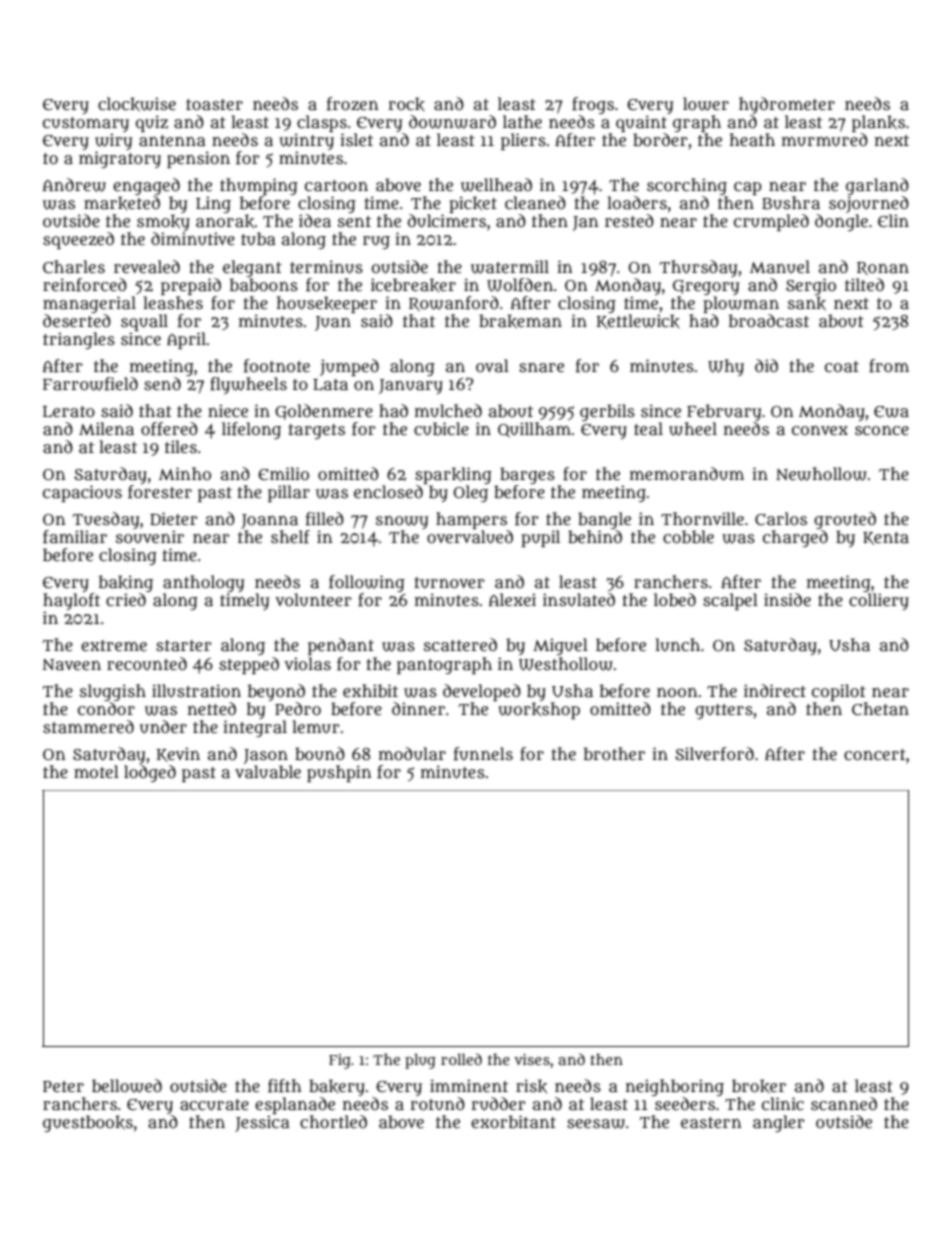 This screenshot has height=1233, width=952. What do you see at coordinates (441, 429) in the screenshot?
I see `cubicle` at bounding box center [441, 429].
